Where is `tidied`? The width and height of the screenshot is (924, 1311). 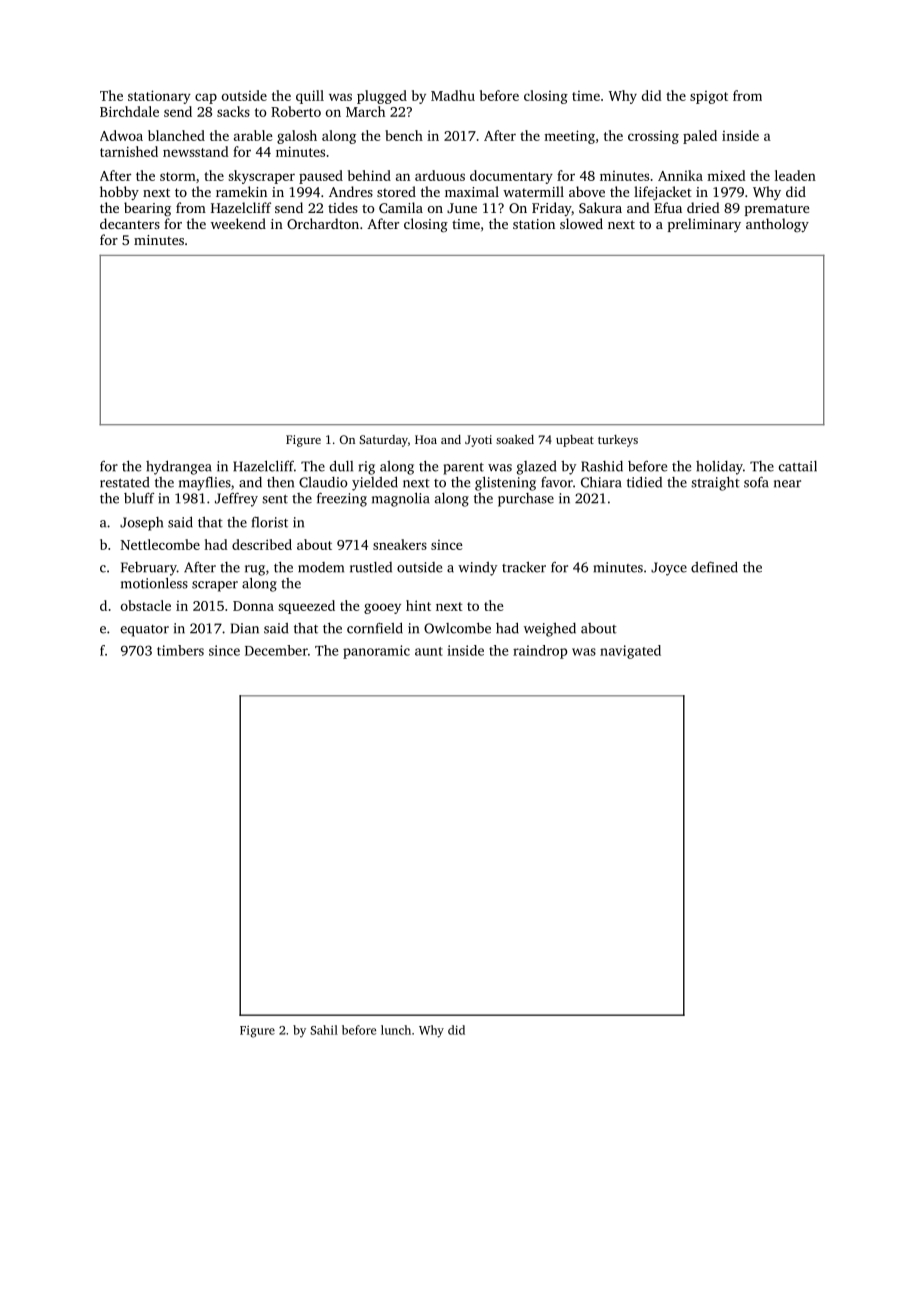 tidied is located at coordinates (644, 482).
